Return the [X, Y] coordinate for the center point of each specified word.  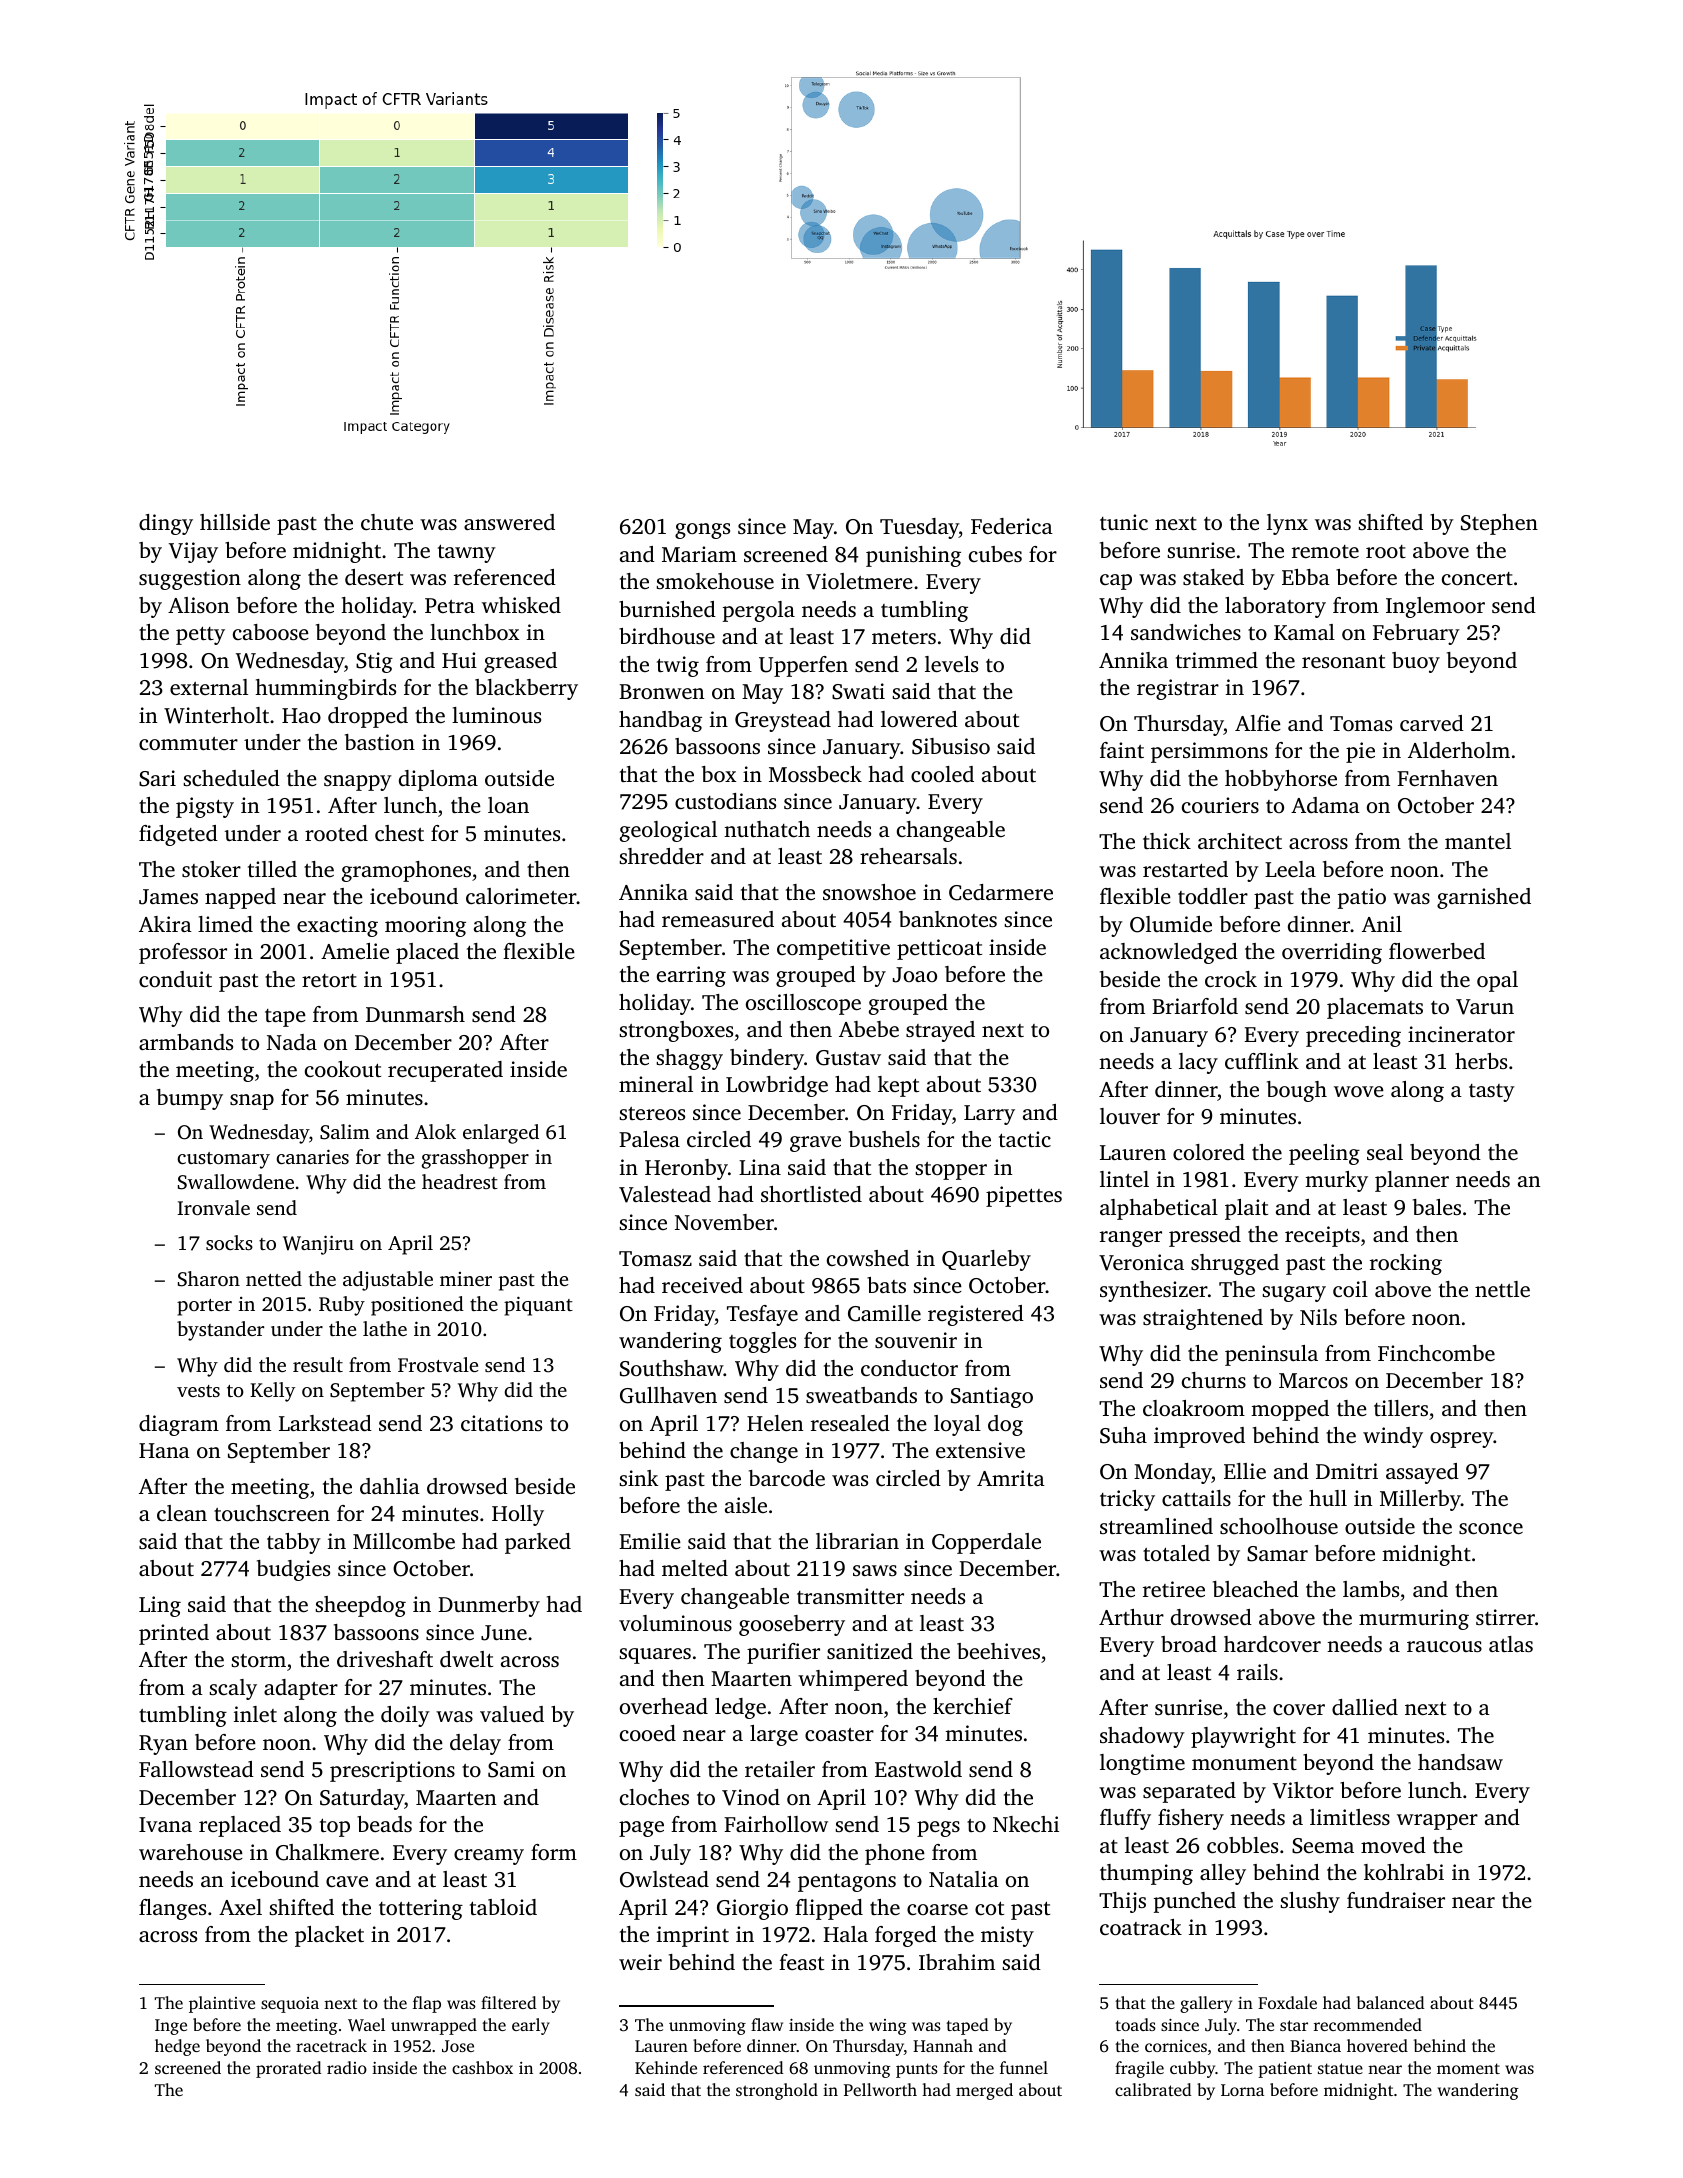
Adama [1325, 805]
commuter [188, 743]
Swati [858, 691]
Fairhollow [776, 1824]
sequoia [290, 2005]
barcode [787, 1478]
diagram [179, 1425]
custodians [725, 801]
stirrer [1505, 1617]
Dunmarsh [415, 1014]
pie [1360, 752]
